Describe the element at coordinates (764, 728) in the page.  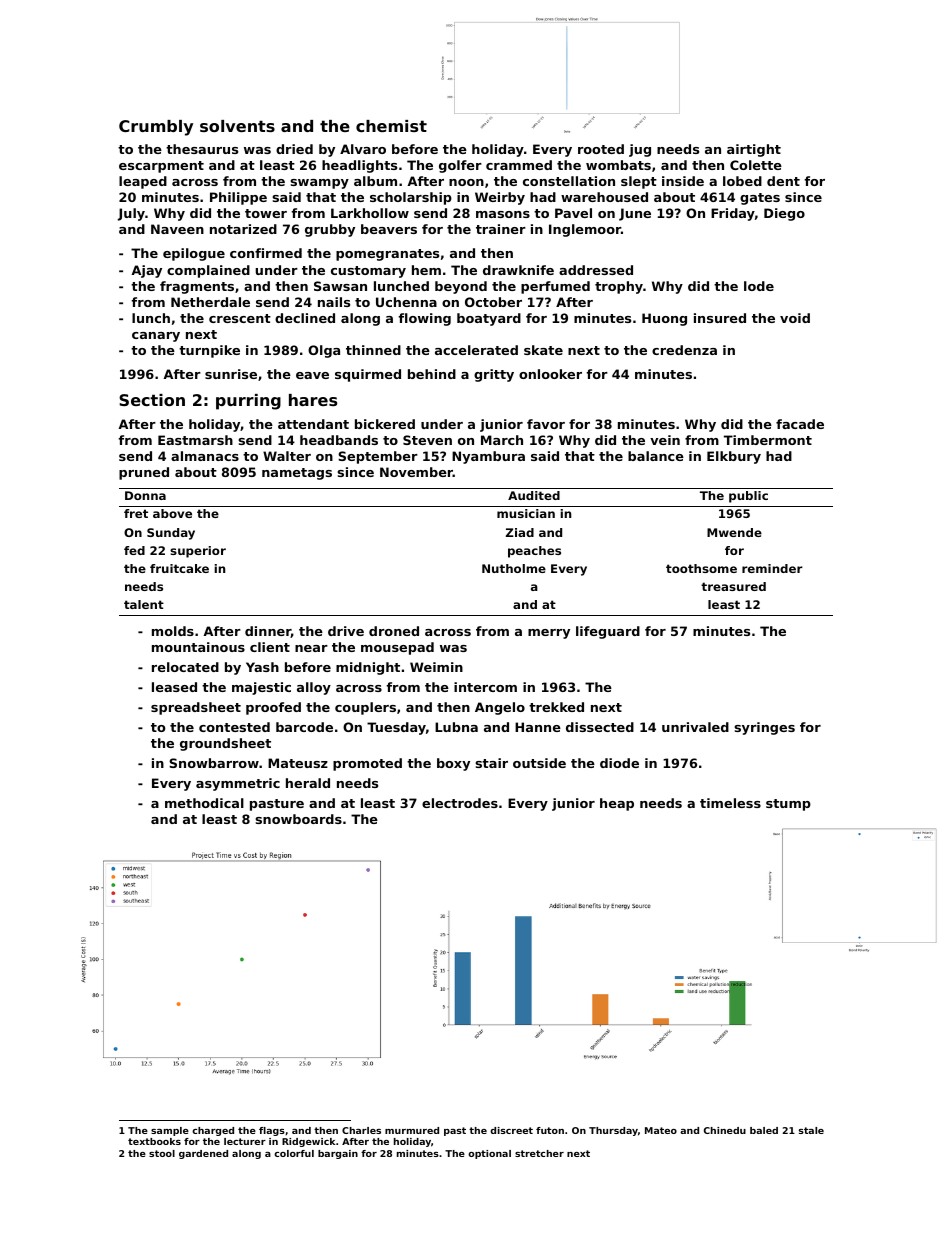
I see `syringes` at that location.
